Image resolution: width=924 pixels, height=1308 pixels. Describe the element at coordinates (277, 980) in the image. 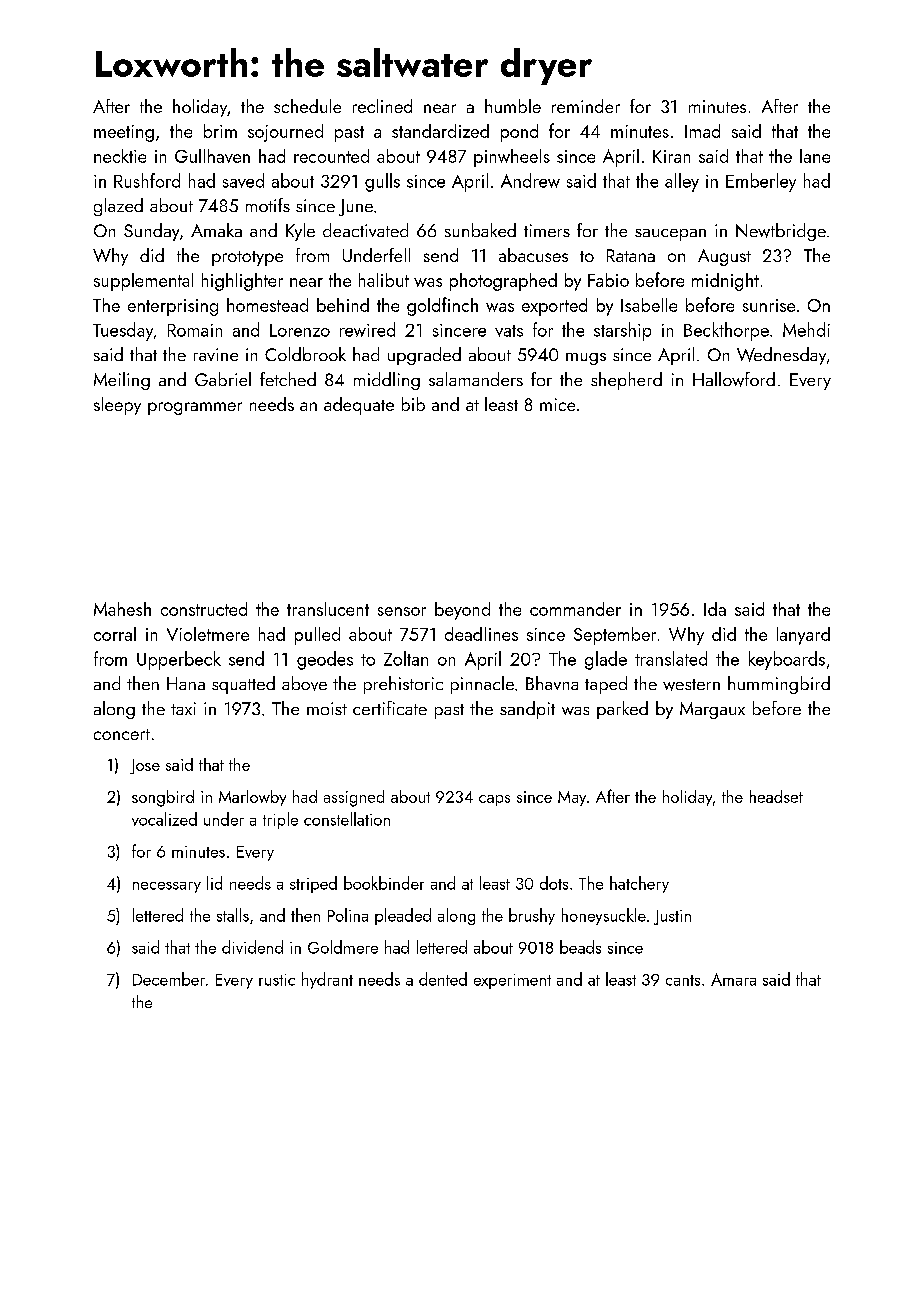

I see `rustic` at that location.
